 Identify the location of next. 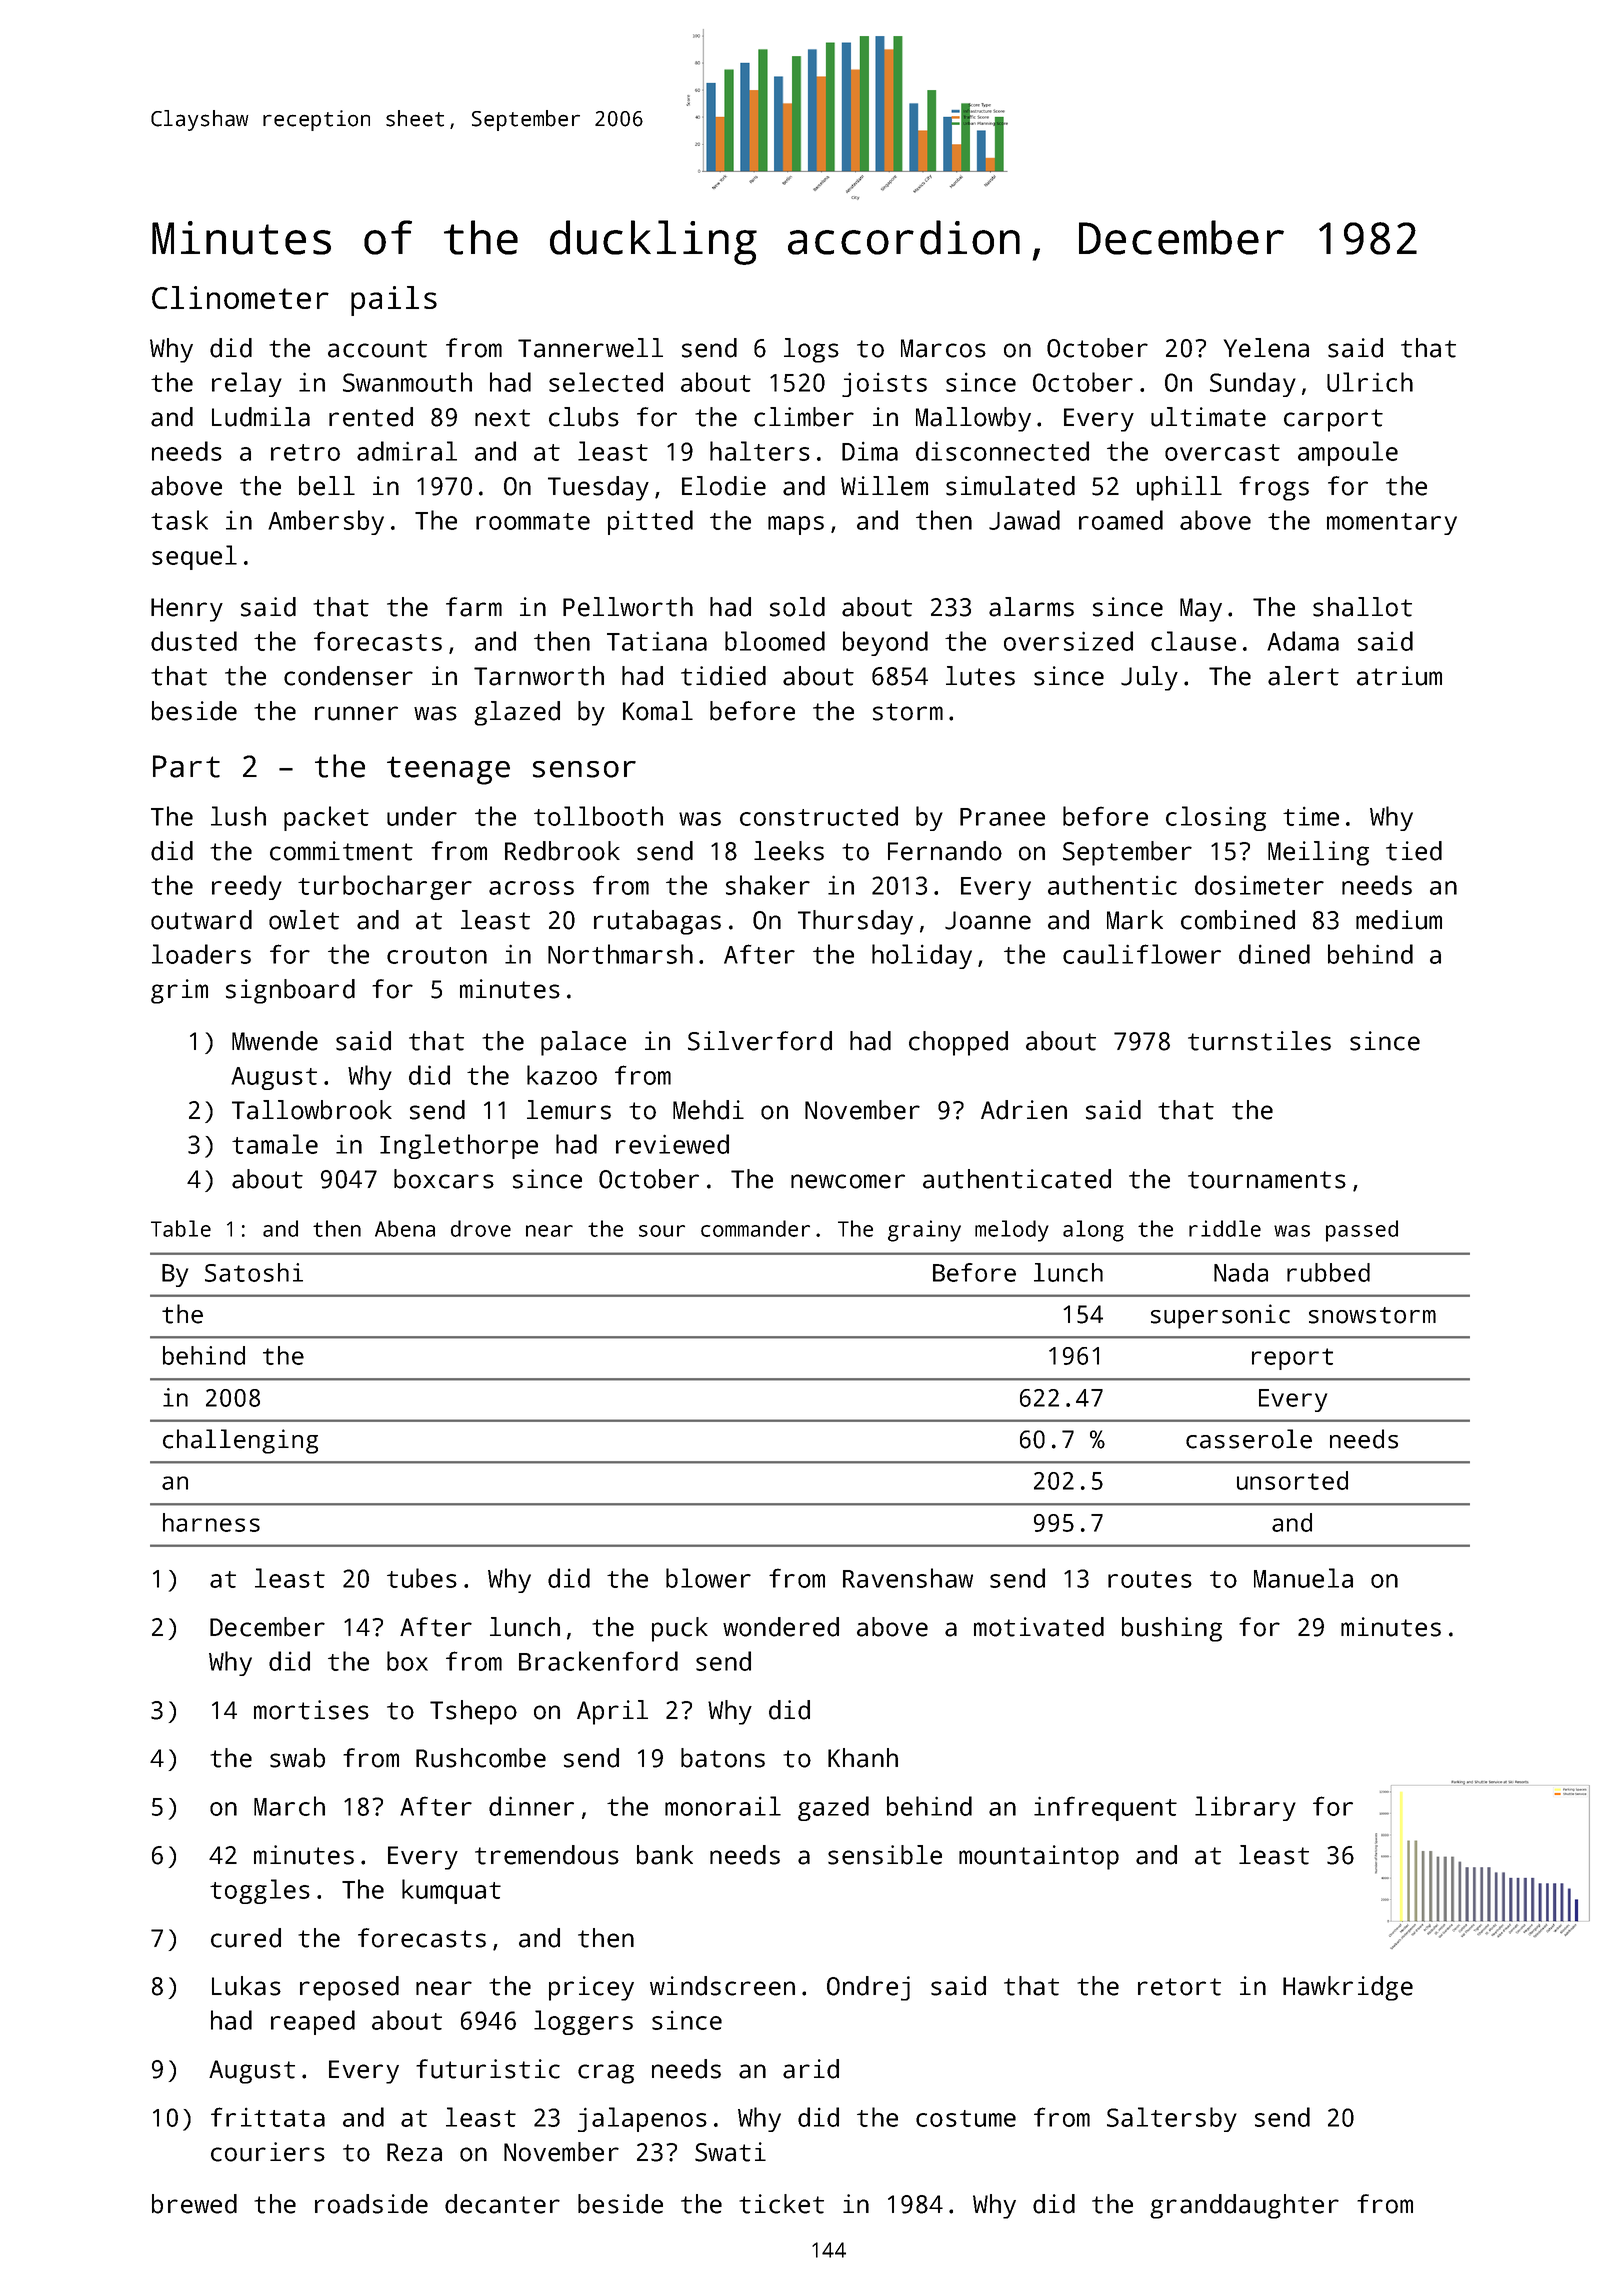
(502, 418).
